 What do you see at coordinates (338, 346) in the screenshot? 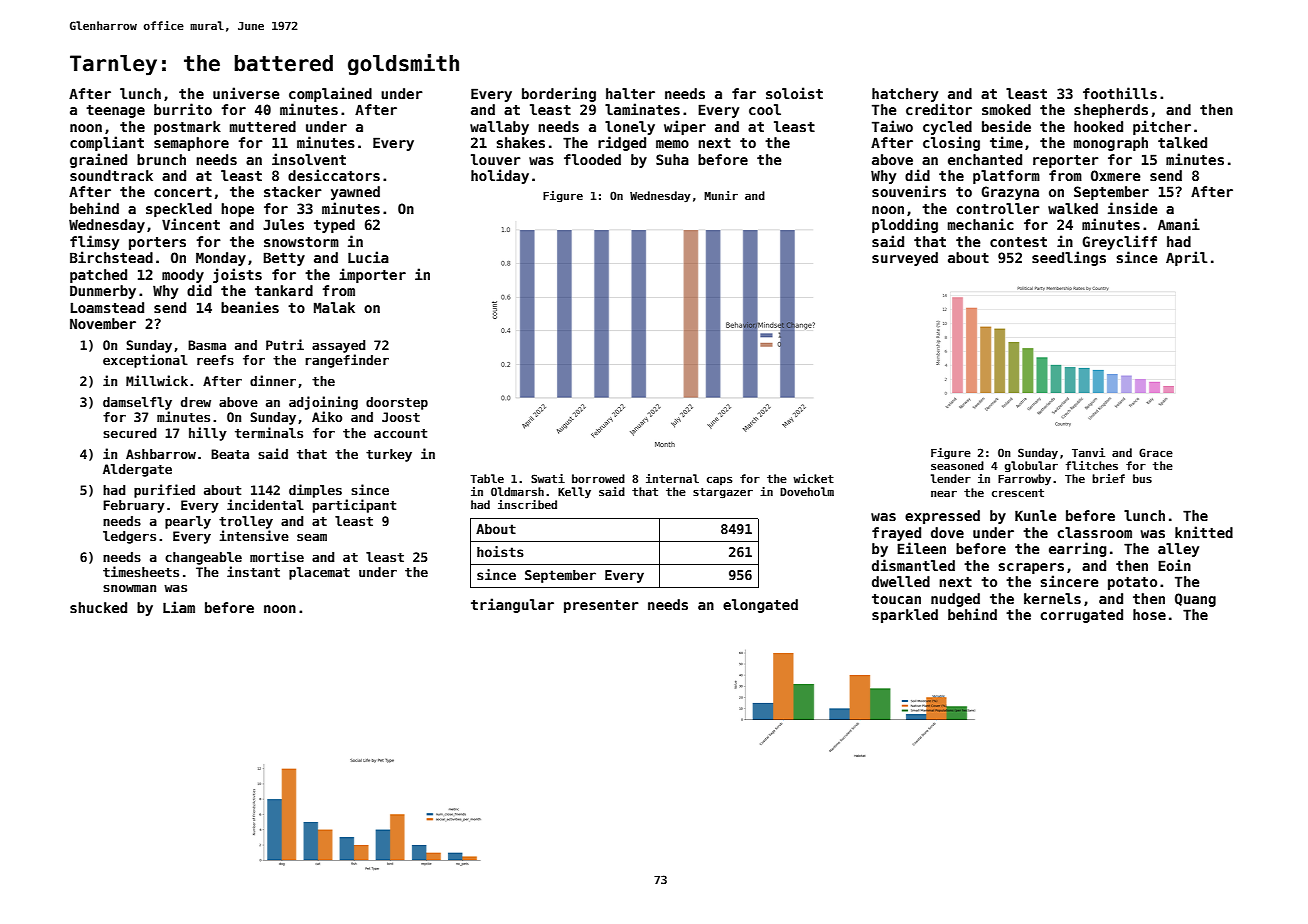
I see `assayed` at bounding box center [338, 346].
